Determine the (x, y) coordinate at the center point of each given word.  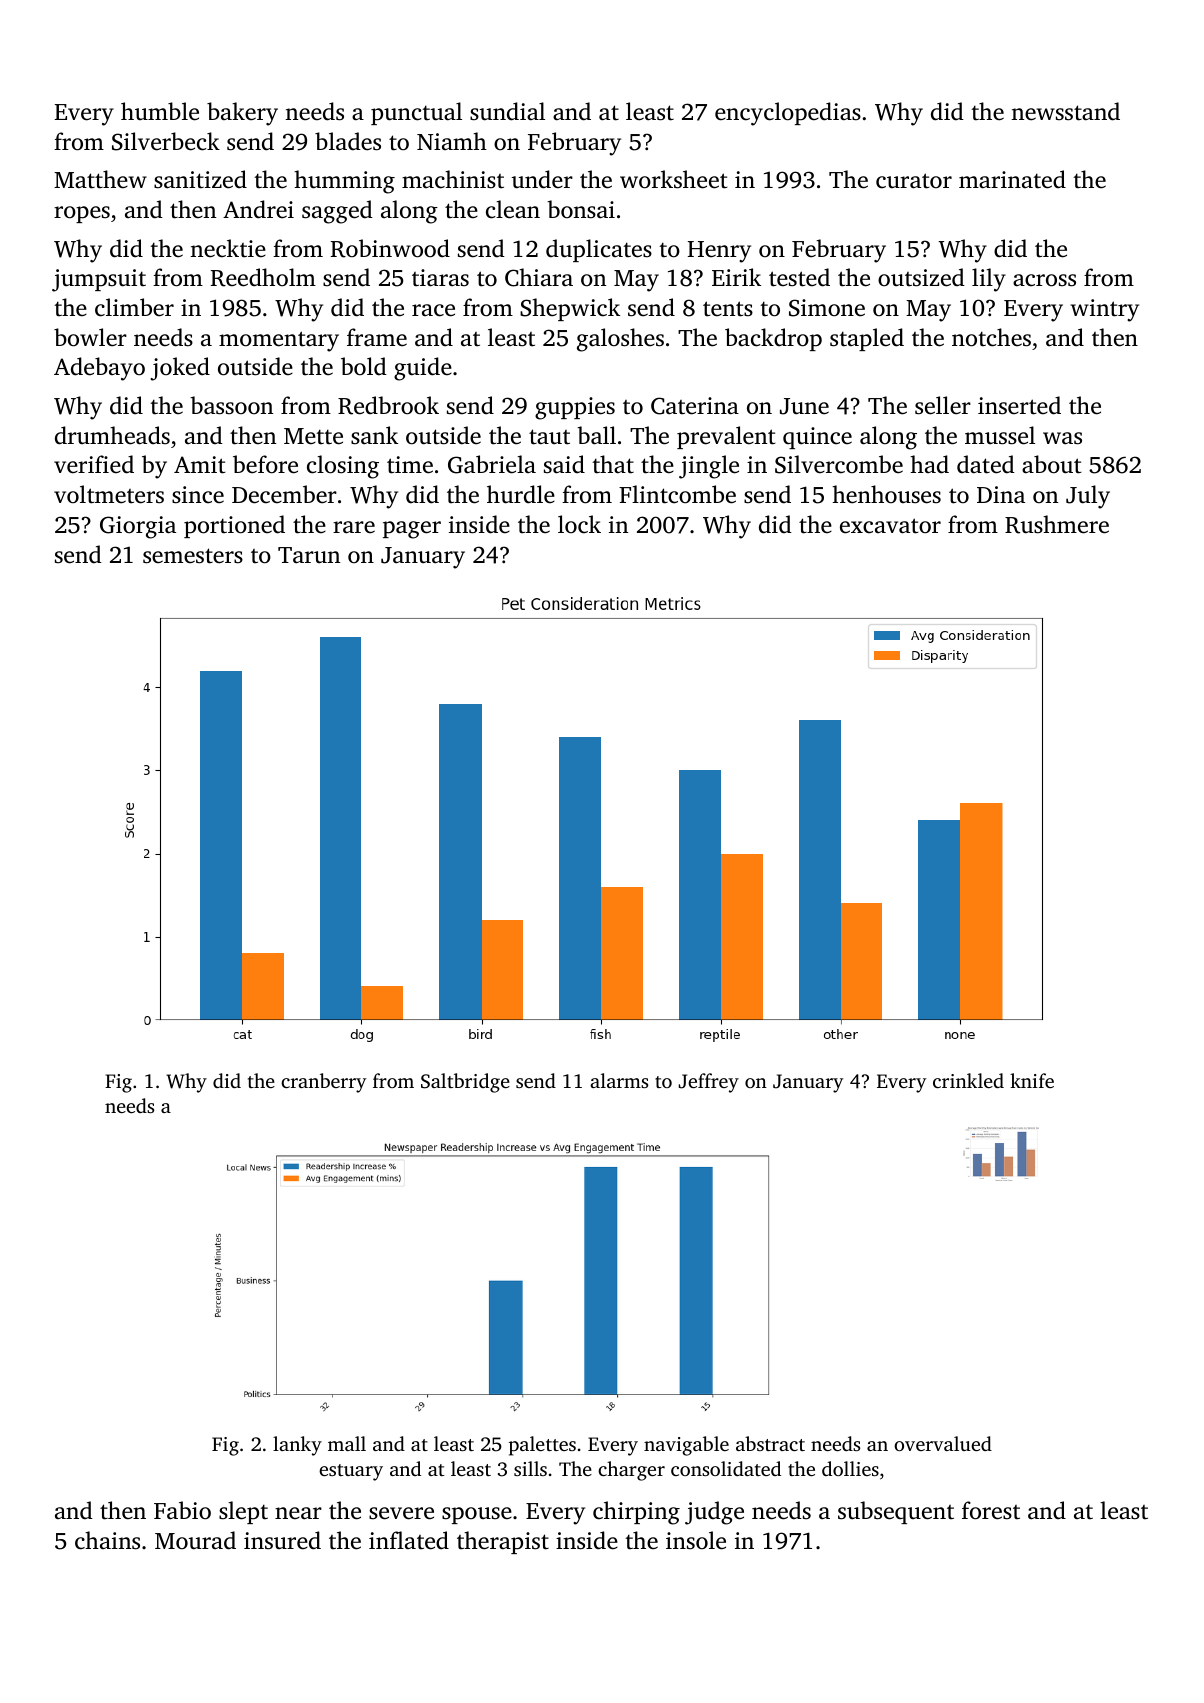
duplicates (599, 250)
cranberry (323, 1083)
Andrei (258, 209)
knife (1032, 1080)
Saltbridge (465, 1083)
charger (631, 1471)
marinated (1012, 179)
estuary (351, 1472)
